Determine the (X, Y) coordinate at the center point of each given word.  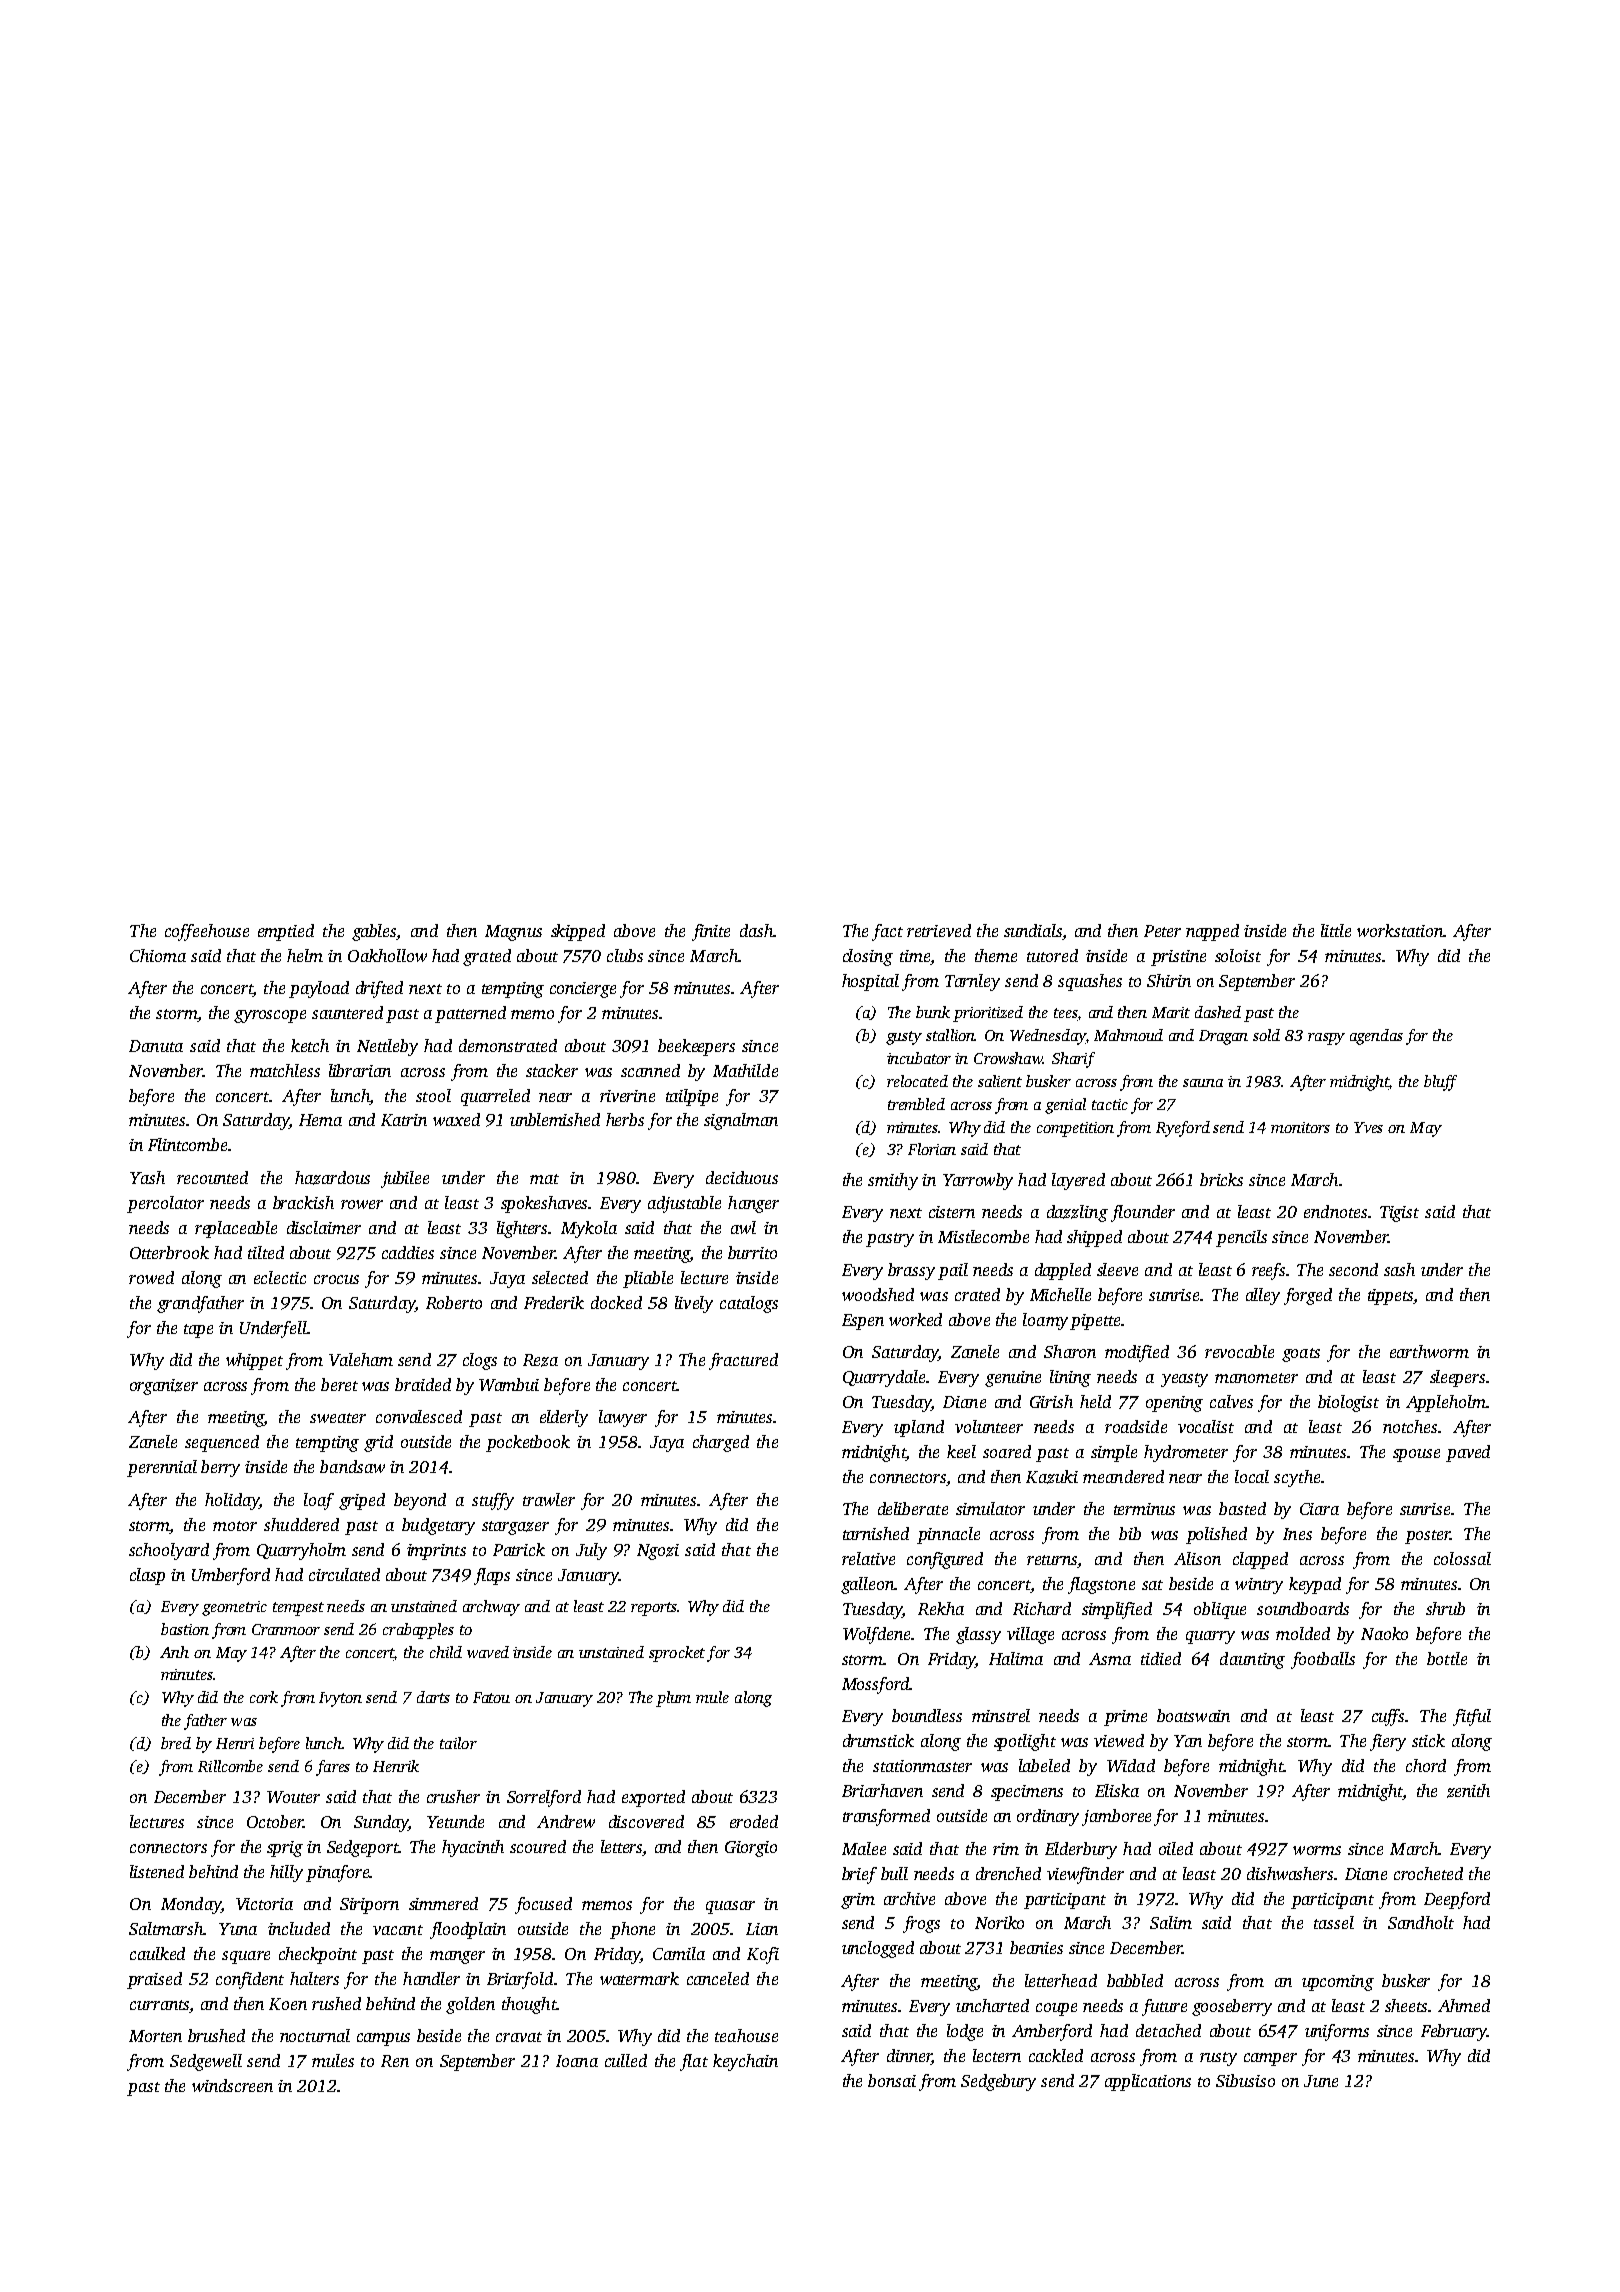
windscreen (232, 2085)
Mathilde (745, 1070)
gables (374, 932)
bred (176, 1743)
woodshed (878, 1294)
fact (887, 932)
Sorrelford (544, 1798)
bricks (1221, 1179)
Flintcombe (187, 1144)
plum (673, 1699)
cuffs (1388, 1717)
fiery (1388, 1742)
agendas (1376, 1037)
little (1336, 930)
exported (653, 1798)
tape (198, 1331)
